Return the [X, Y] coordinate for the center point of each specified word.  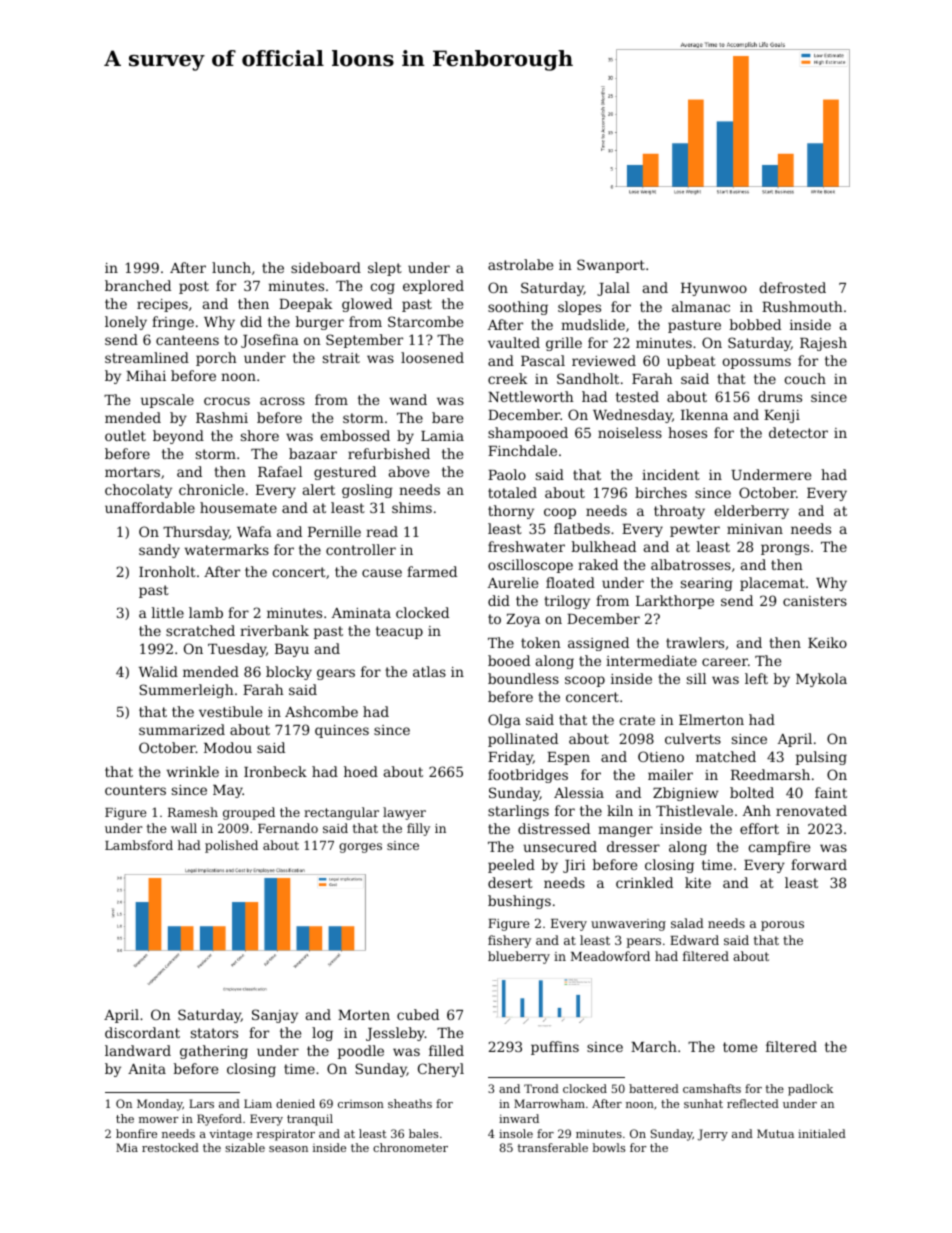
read [382, 531]
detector [798, 432]
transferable [553, 1147]
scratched [200, 630]
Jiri [574, 866]
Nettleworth [531, 396]
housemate [238, 507]
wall [184, 828]
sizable [245, 1147]
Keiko [827, 642]
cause [382, 573]
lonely [126, 323]
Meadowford [610, 956]
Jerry [713, 1135]
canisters [815, 601]
